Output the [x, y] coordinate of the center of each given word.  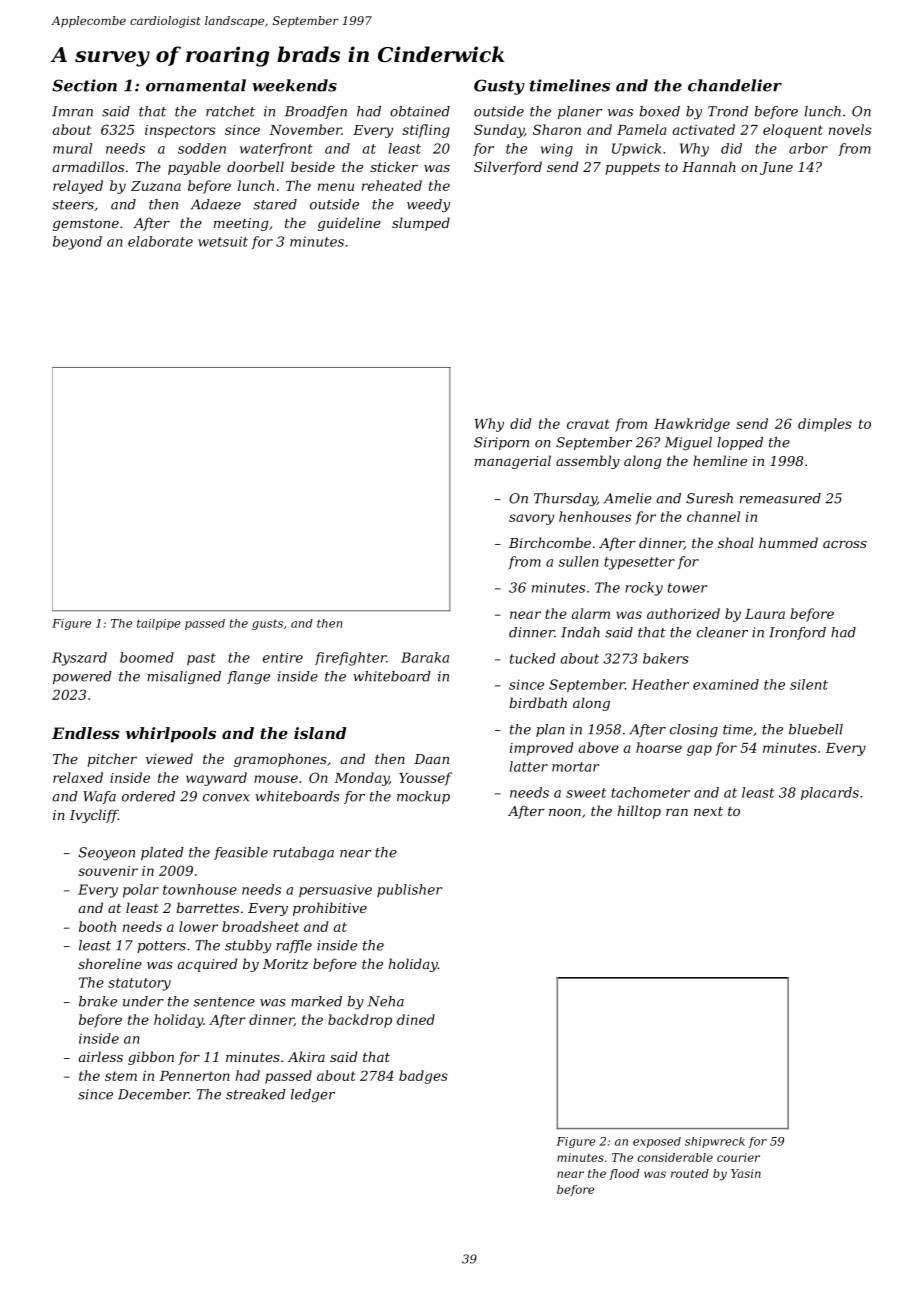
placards [830, 793]
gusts [267, 624]
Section [84, 85]
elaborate [160, 241]
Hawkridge [692, 425]
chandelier [735, 85]
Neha [386, 1001]
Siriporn [501, 443]
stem [121, 1076]
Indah [580, 632]
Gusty [499, 87]
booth [97, 926]
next [708, 811]
